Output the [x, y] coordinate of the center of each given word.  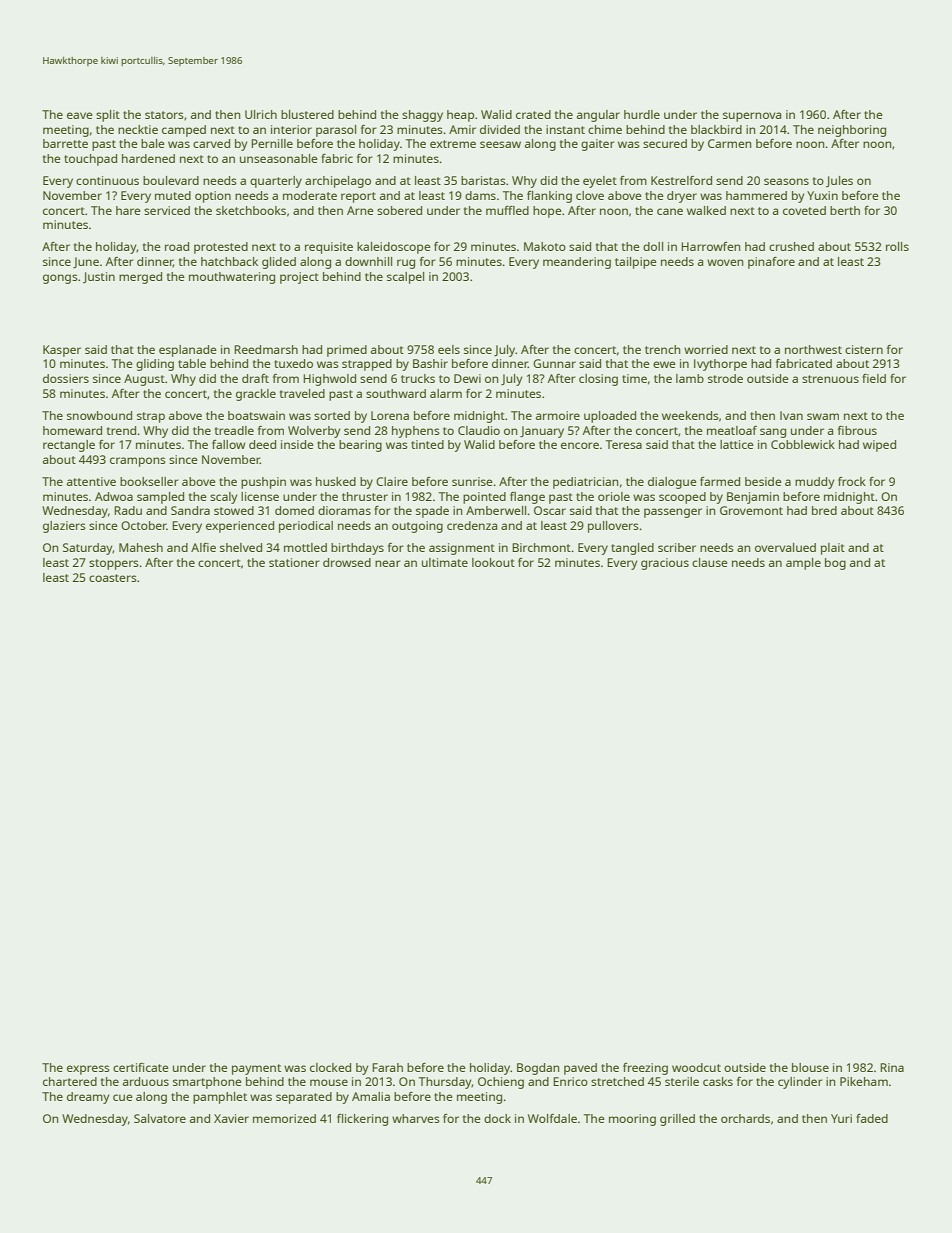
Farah [387, 1067]
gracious [665, 564]
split [108, 116]
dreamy [88, 1098]
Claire [392, 481]
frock [852, 481]
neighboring [852, 131]
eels [449, 349]
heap [460, 116]
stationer [294, 562]
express [88, 1070]
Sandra [190, 510]
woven [725, 262]
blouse [810, 1067]
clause [710, 562]
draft [255, 378]
